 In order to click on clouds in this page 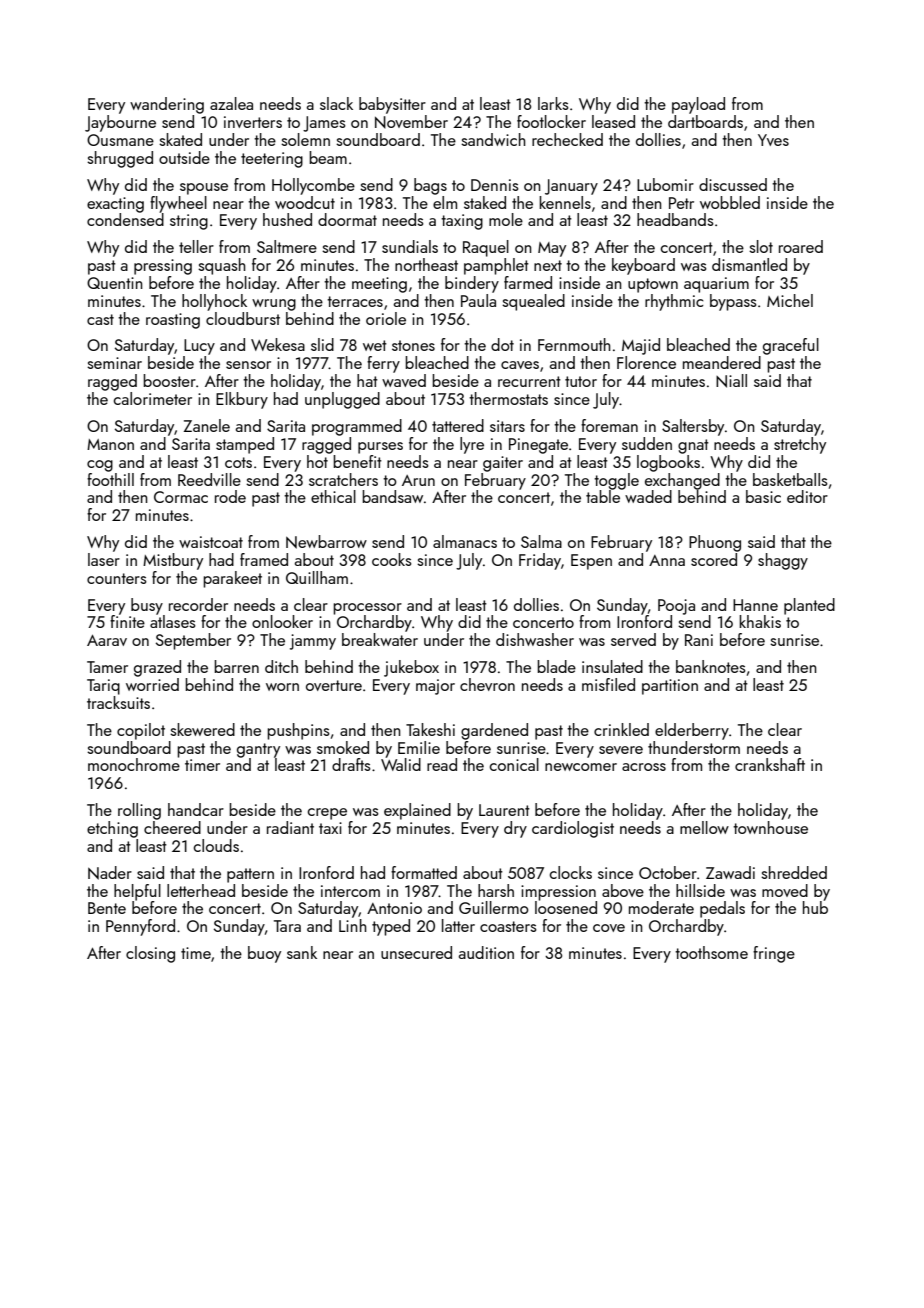, I will do `click(216, 845)`.
